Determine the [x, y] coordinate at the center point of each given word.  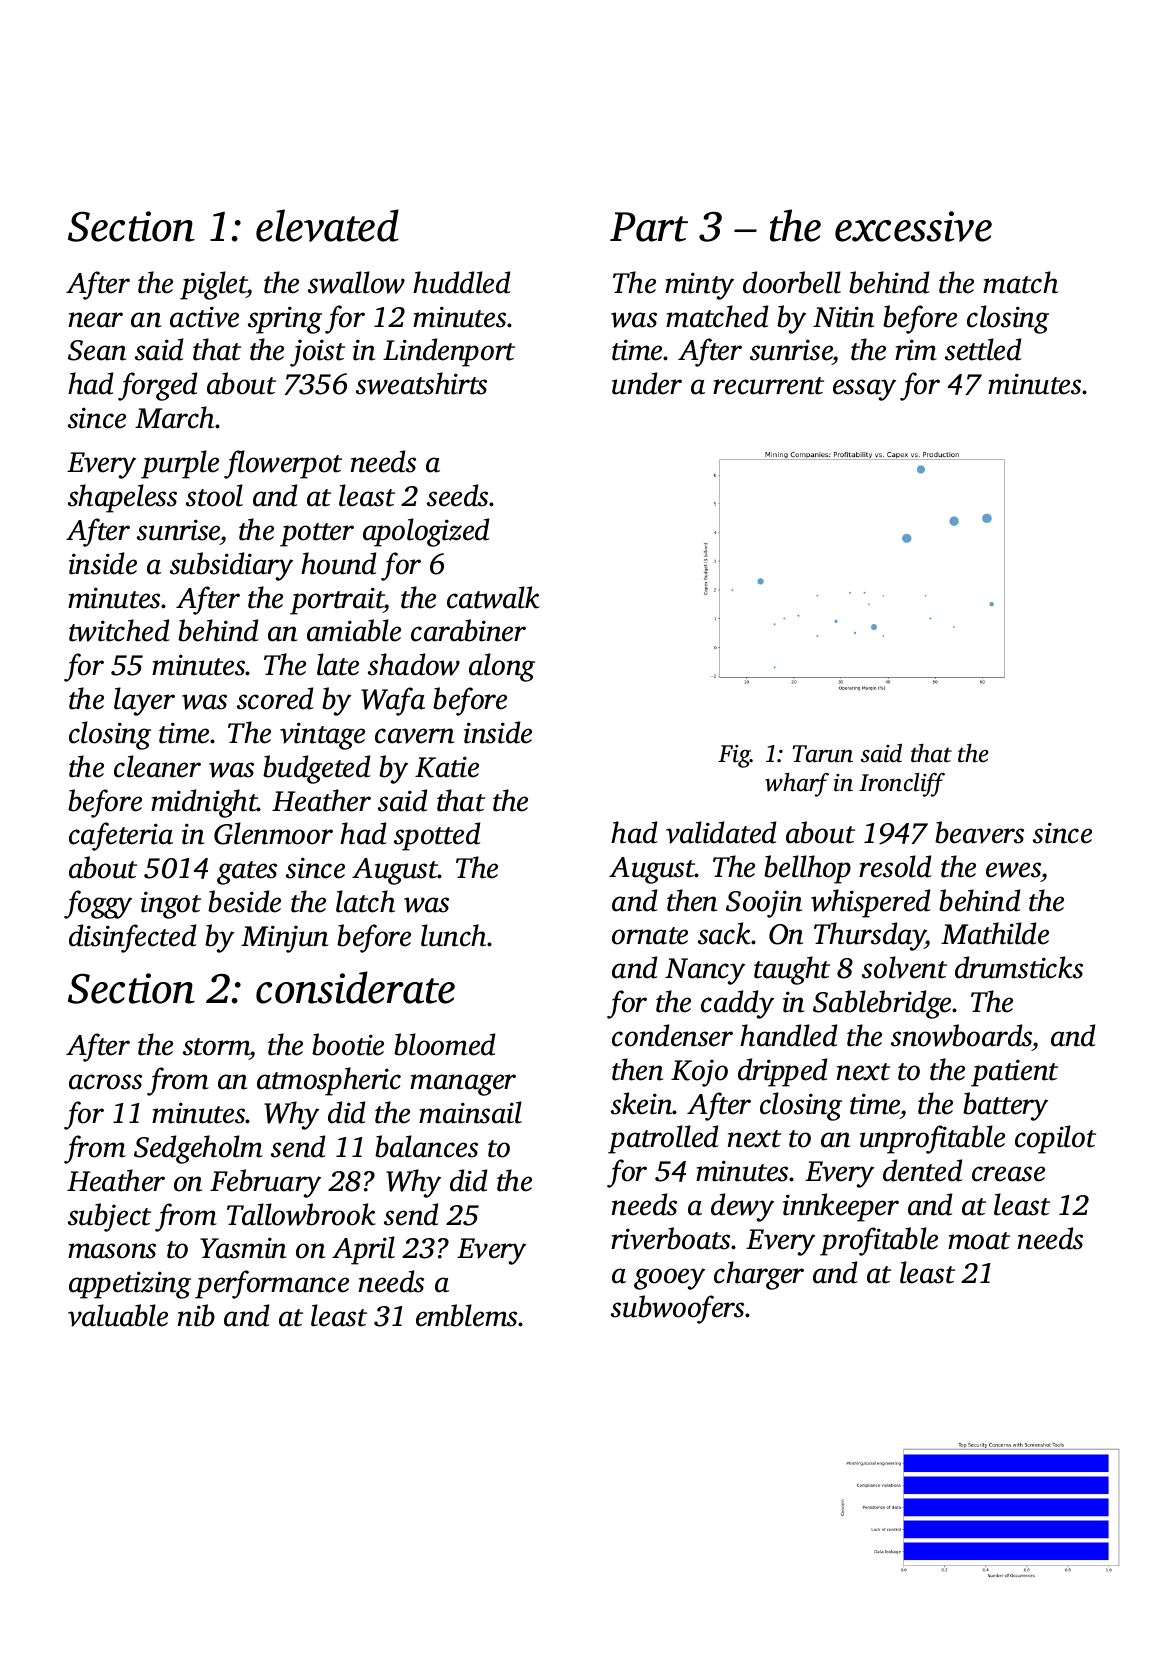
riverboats [670, 1238]
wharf [797, 785]
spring [285, 320]
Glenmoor [273, 833]
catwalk [493, 597]
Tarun [822, 754]
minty [699, 286]
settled [983, 349]
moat [979, 1241]
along [502, 667]
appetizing [130, 1285]
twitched [119, 630]
